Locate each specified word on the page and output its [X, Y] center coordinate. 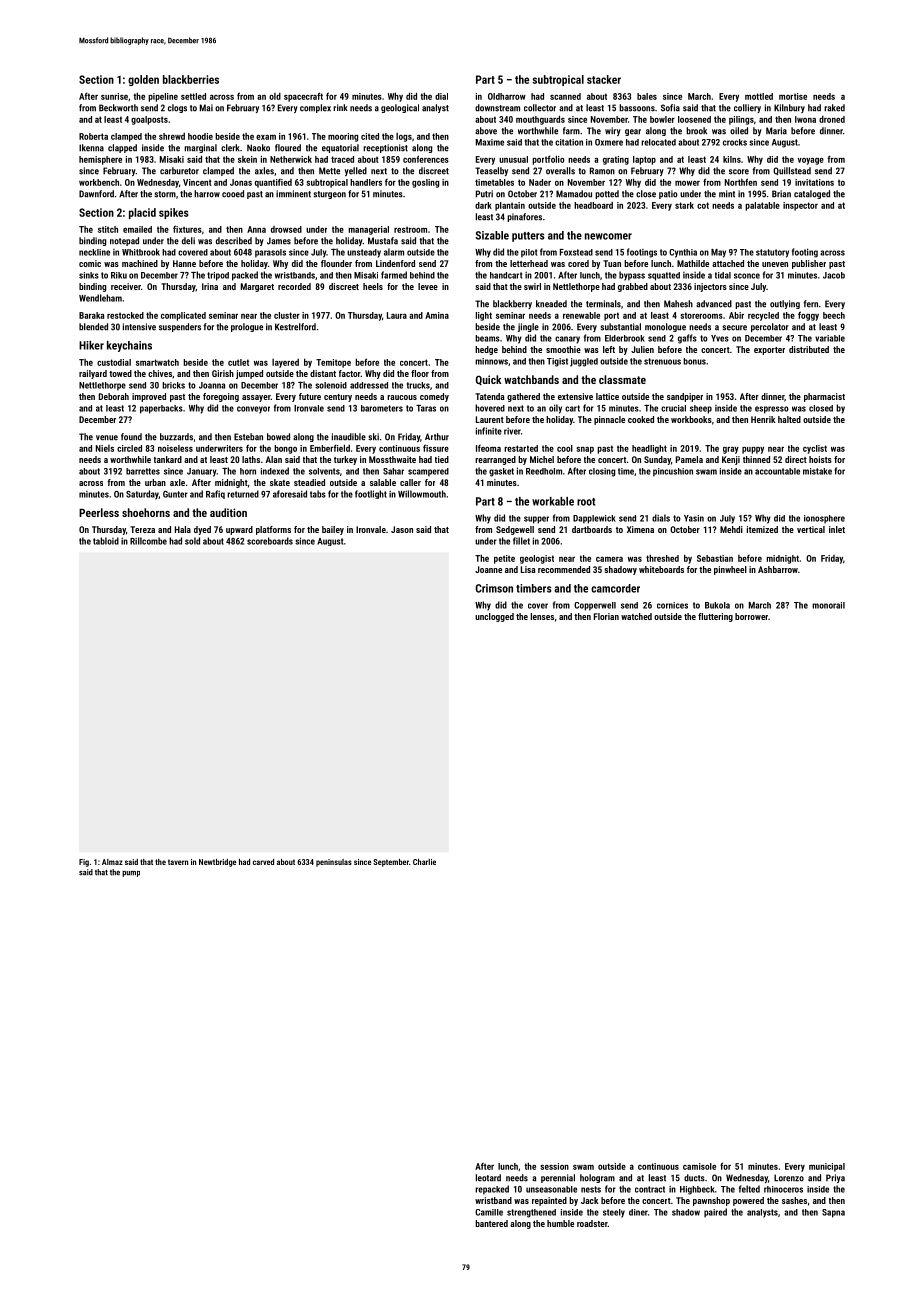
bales [647, 96]
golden [143, 80]
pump [131, 874]
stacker [604, 79]
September [391, 863]
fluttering [715, 617]
